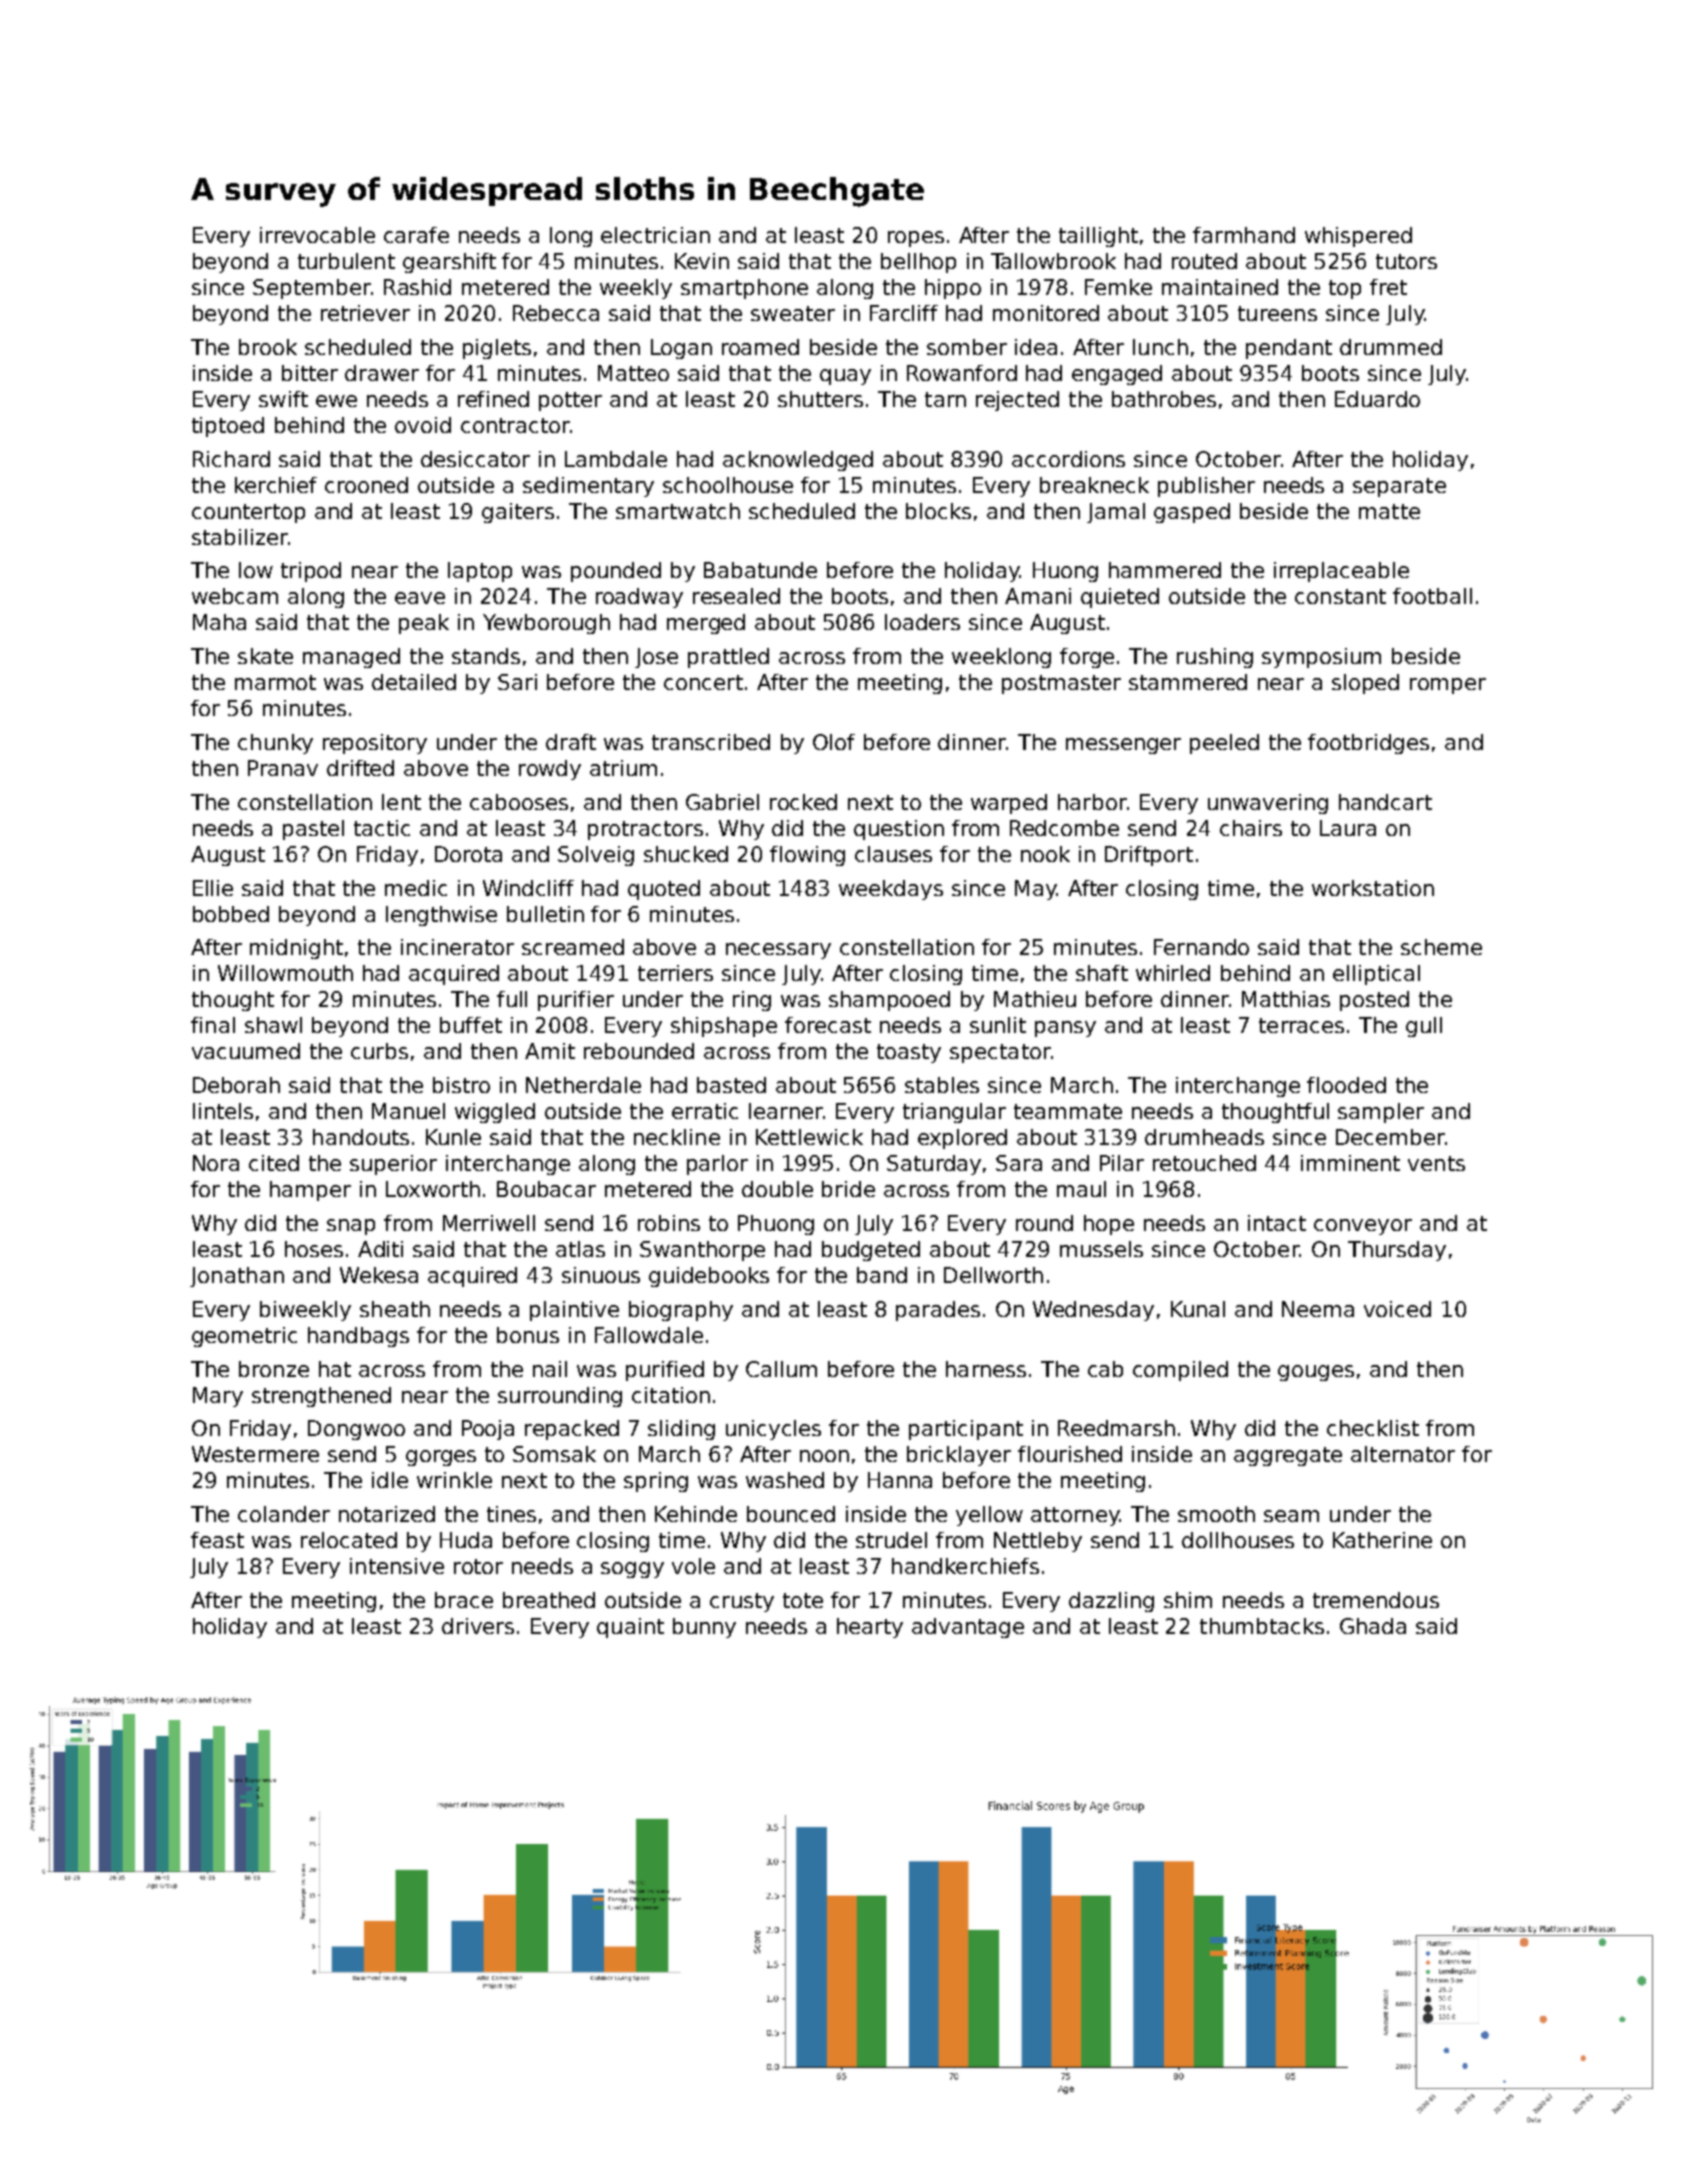 The width and height of the screenshot is (1683, 2178). I want to click on Rebecca, so click(556, 313).
